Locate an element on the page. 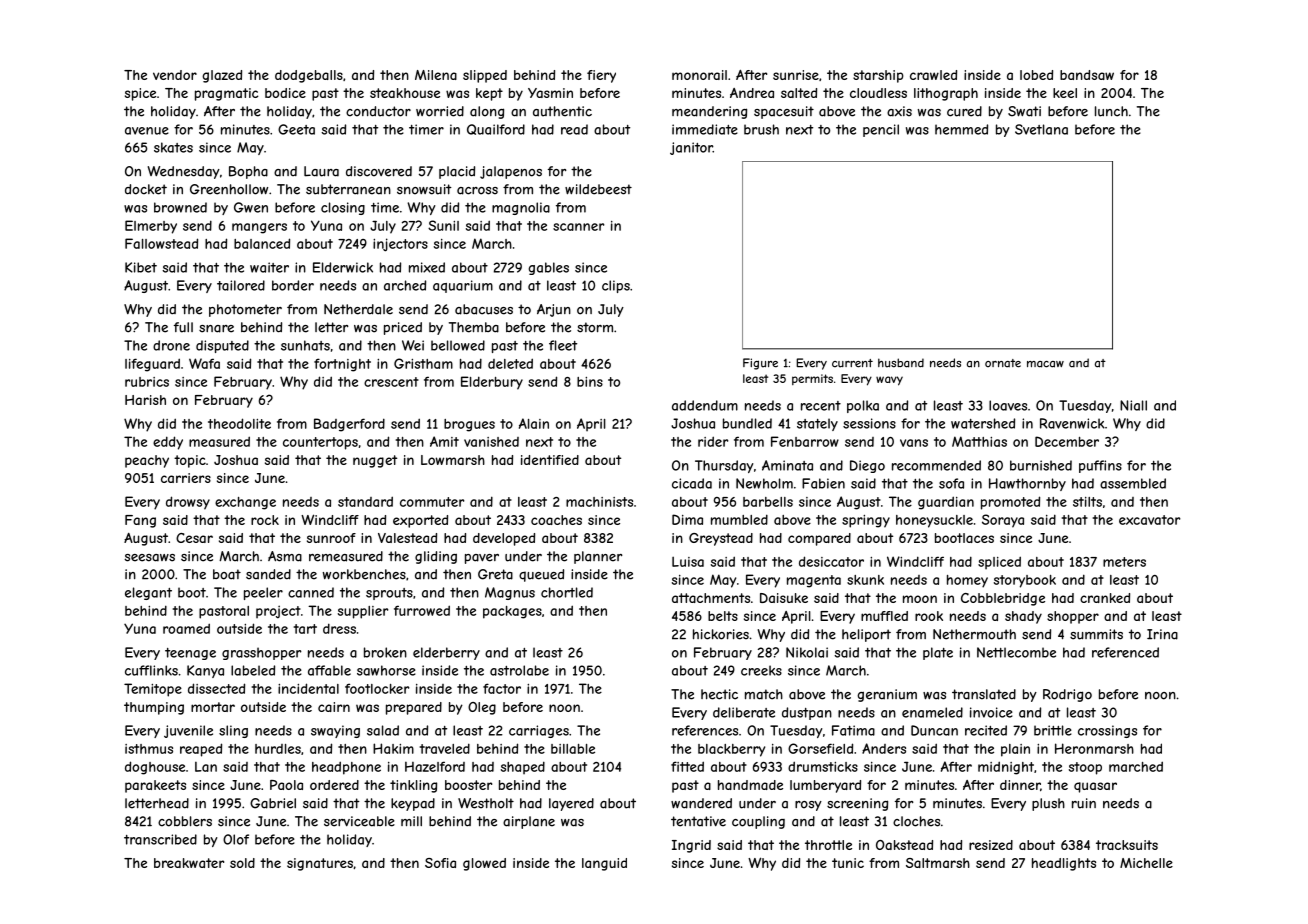 Image resolution: width=1308 pixels, height=924 pixels. wavy is located at coordinates (889, 381).
